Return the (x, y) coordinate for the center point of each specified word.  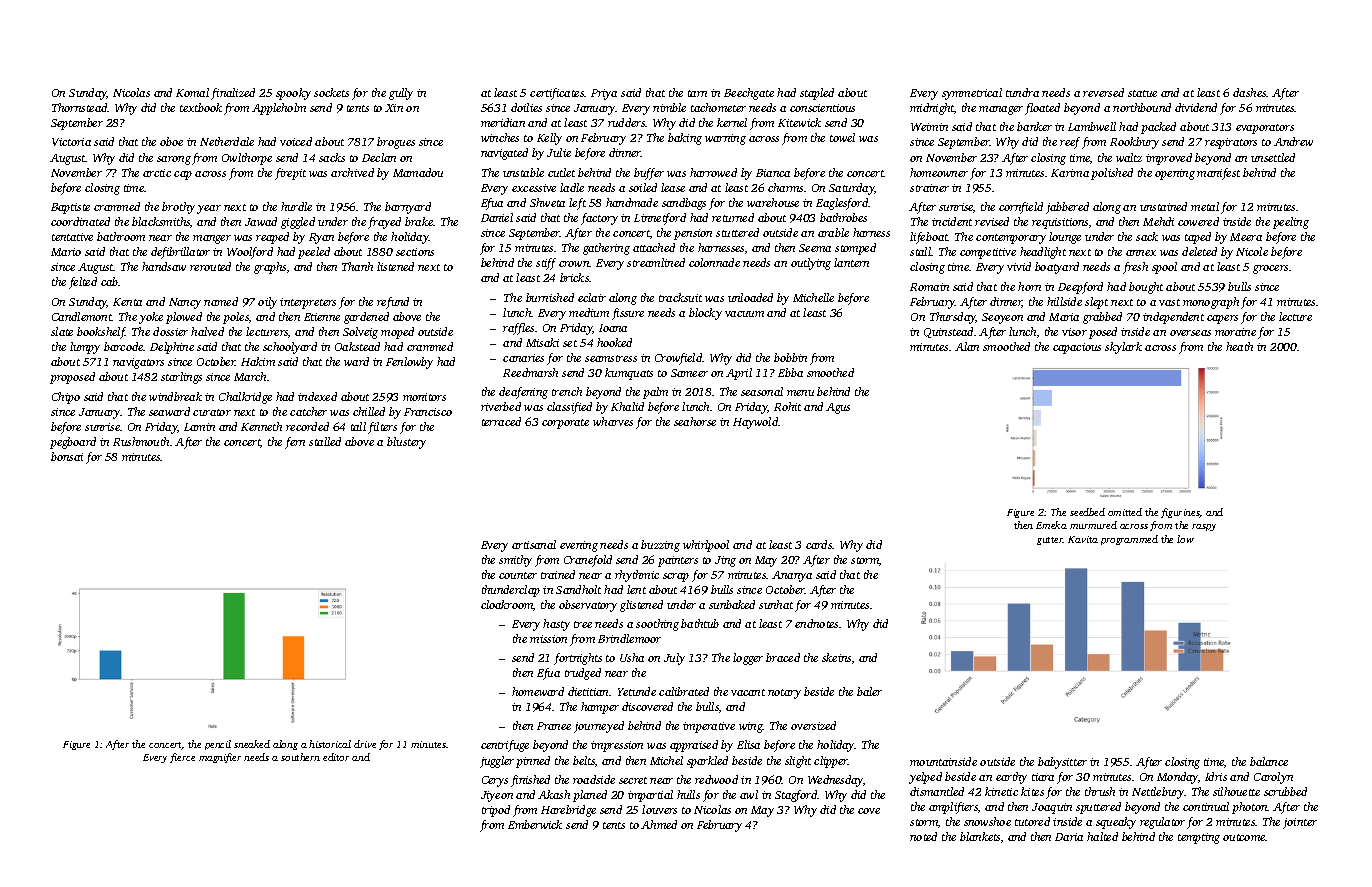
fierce (182, 758)
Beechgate (749, 94)
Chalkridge (245, 398)
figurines (1180, 513)
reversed (1103, 92)
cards (819, 544)
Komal (192, 92)
